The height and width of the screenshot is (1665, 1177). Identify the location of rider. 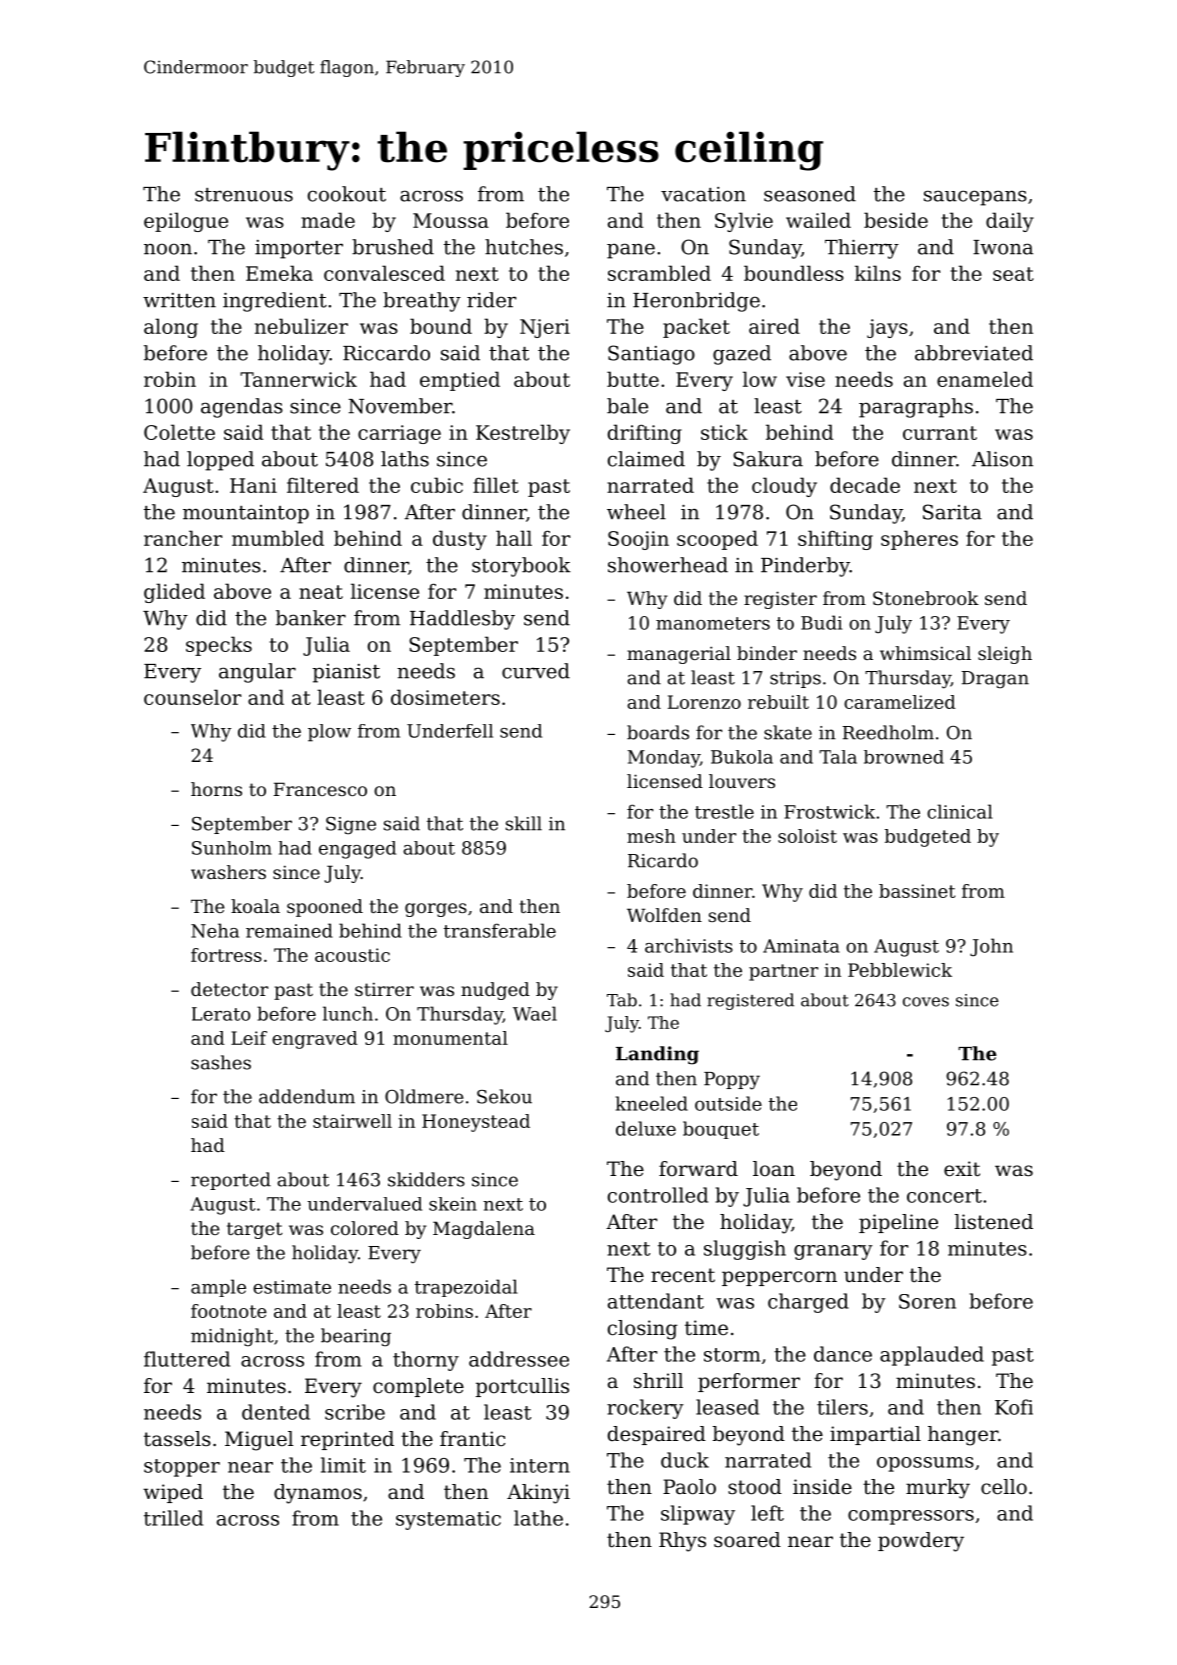
(491, 300).
